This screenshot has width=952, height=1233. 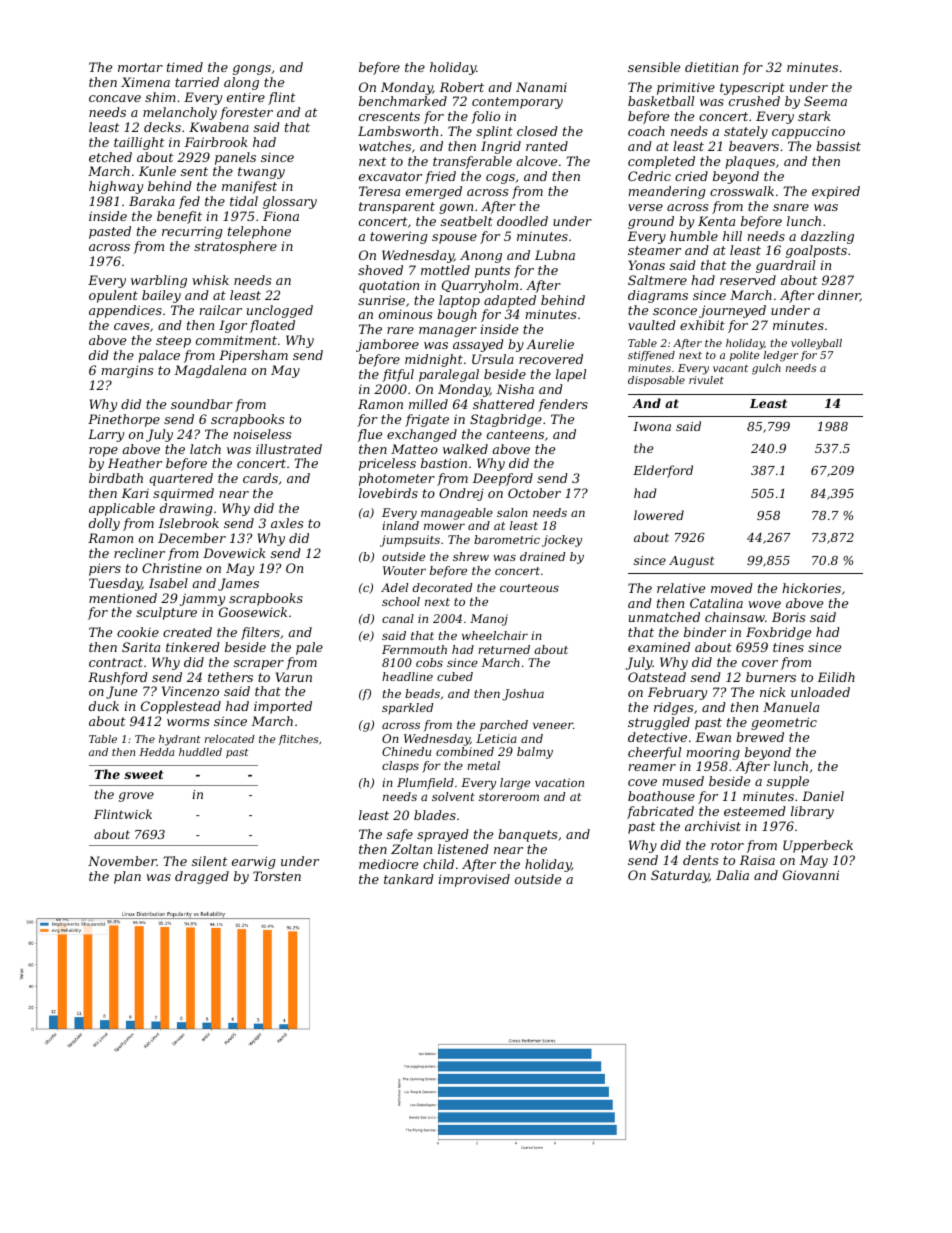 I want to click on Robert, so click(x=461, y=87).
